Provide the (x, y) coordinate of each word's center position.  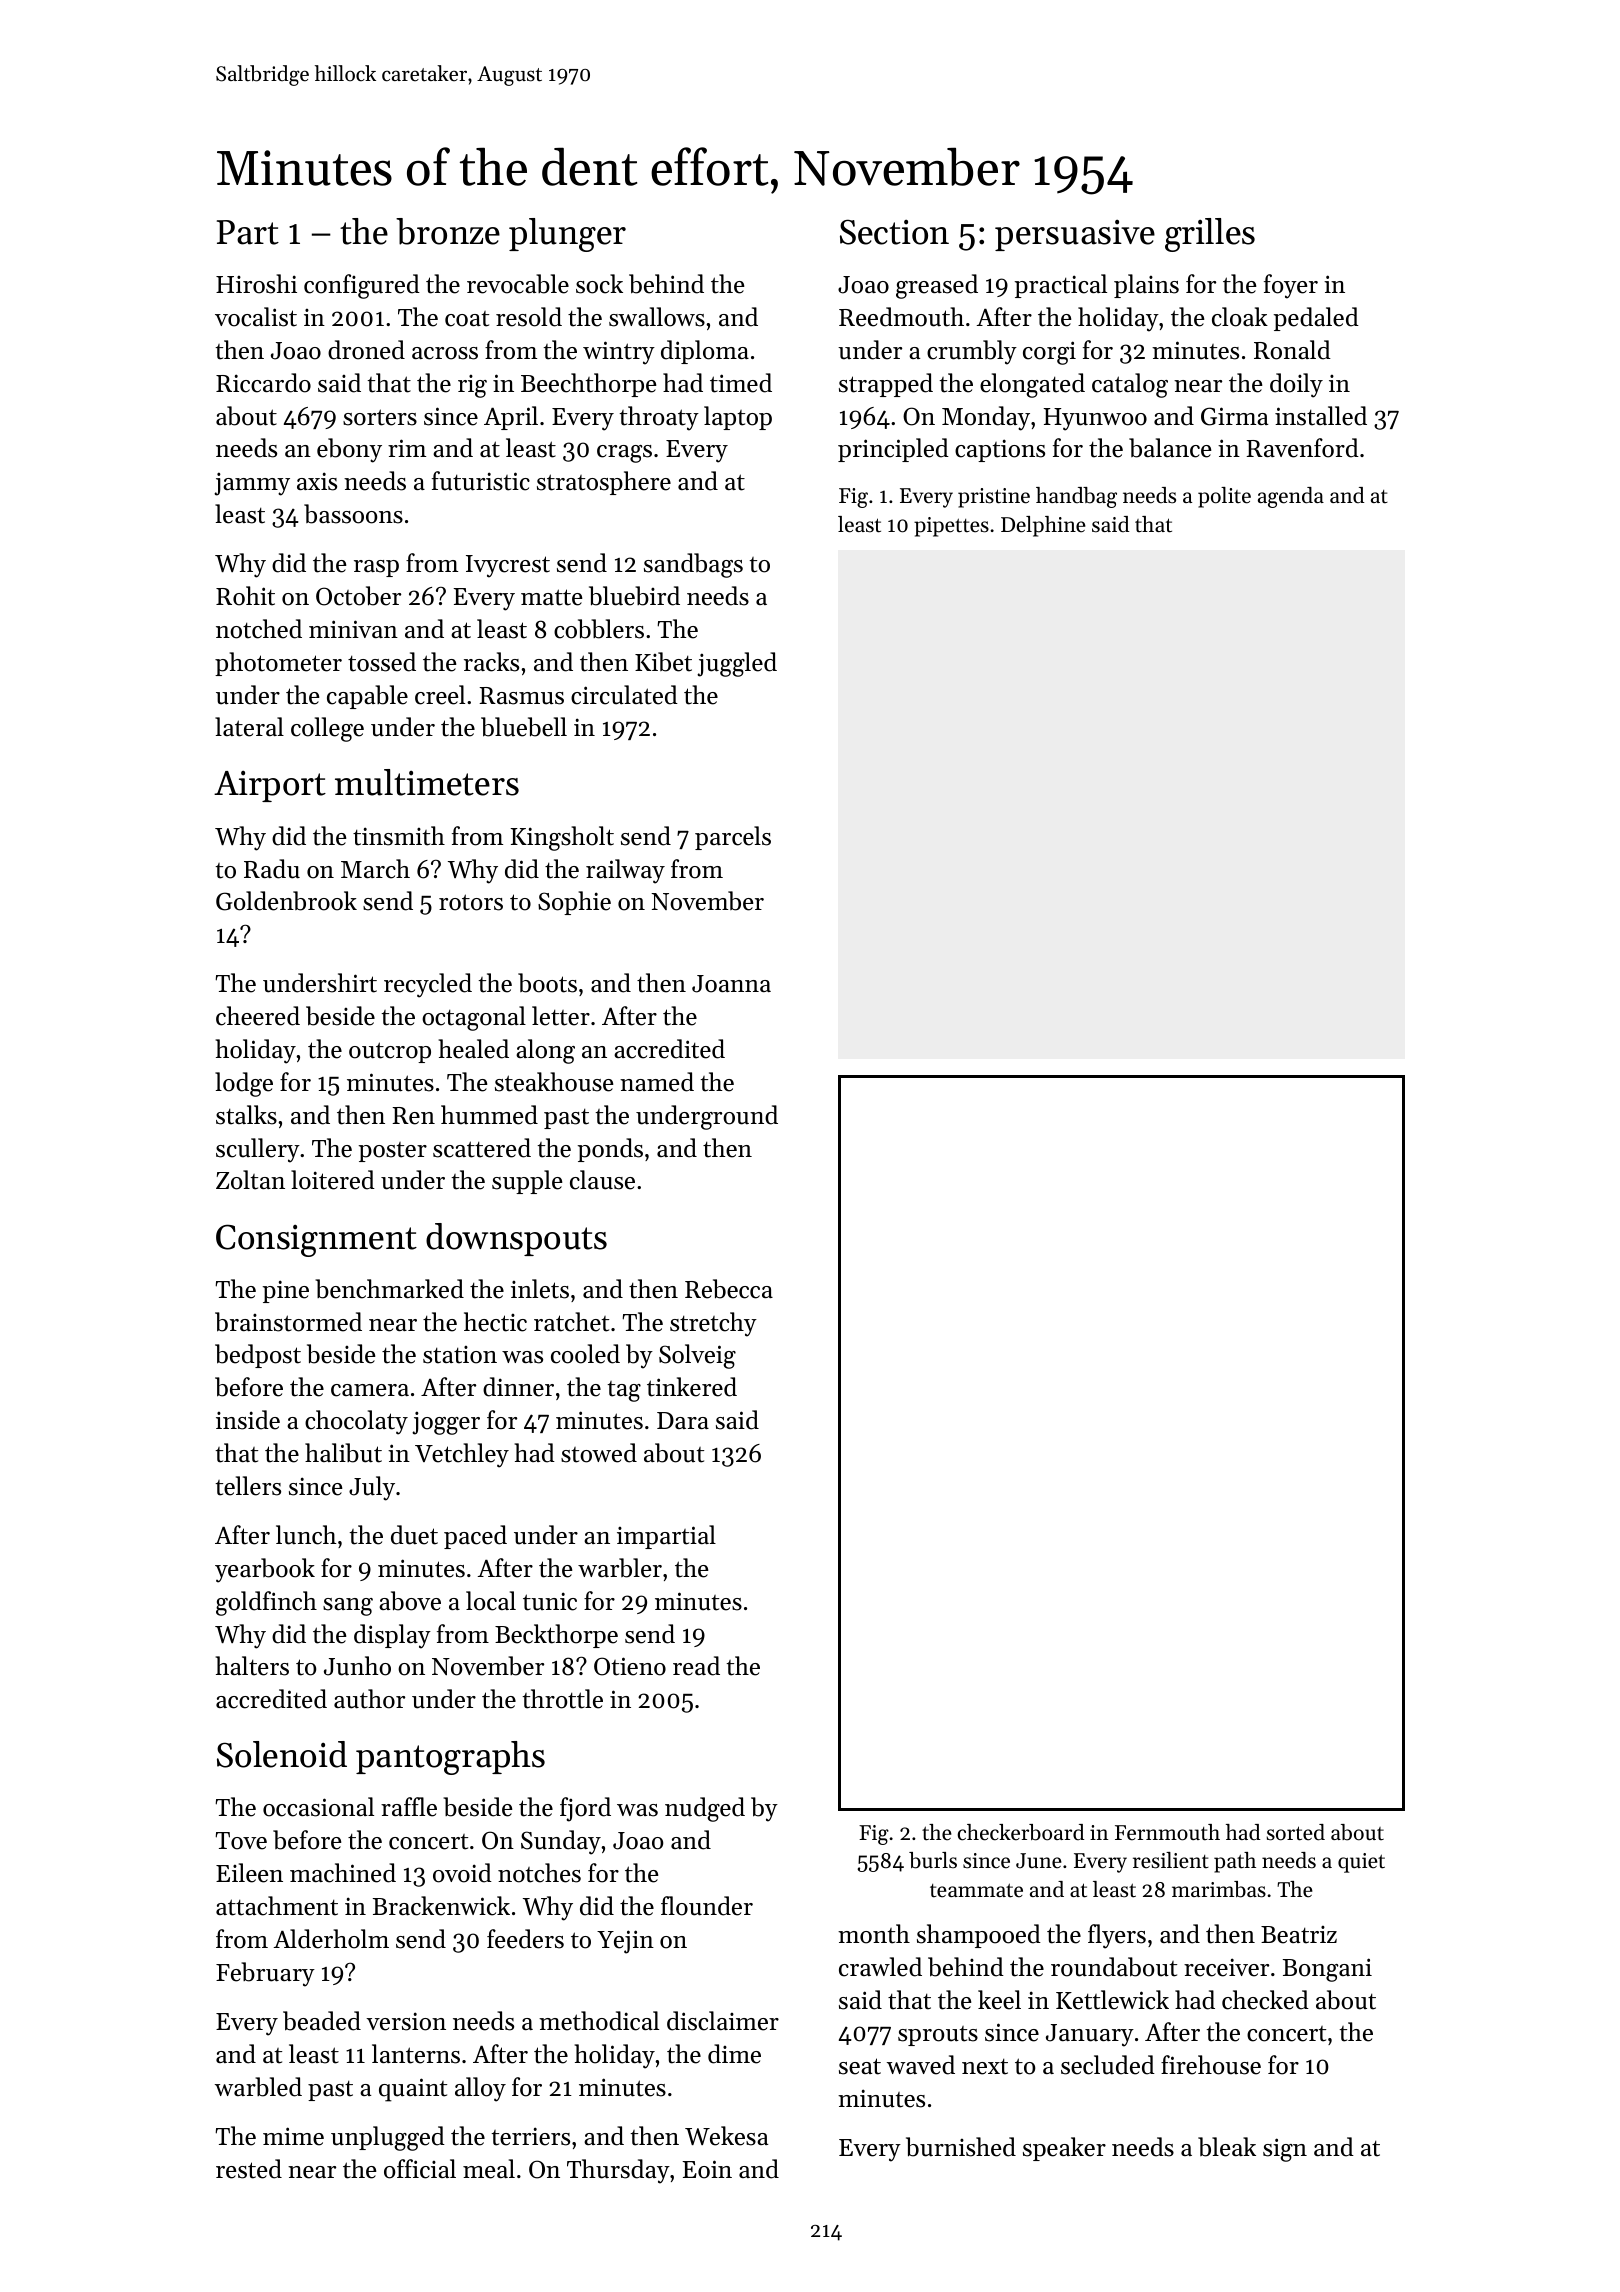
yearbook (265, 1570)
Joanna (731, 984)
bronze (448, 231)
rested (249, 2169)
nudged (705, 1809)
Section (894, 232)
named (657, 1082)
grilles (1210, 235)
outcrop (390, 1052)
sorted (1296, 1832)
